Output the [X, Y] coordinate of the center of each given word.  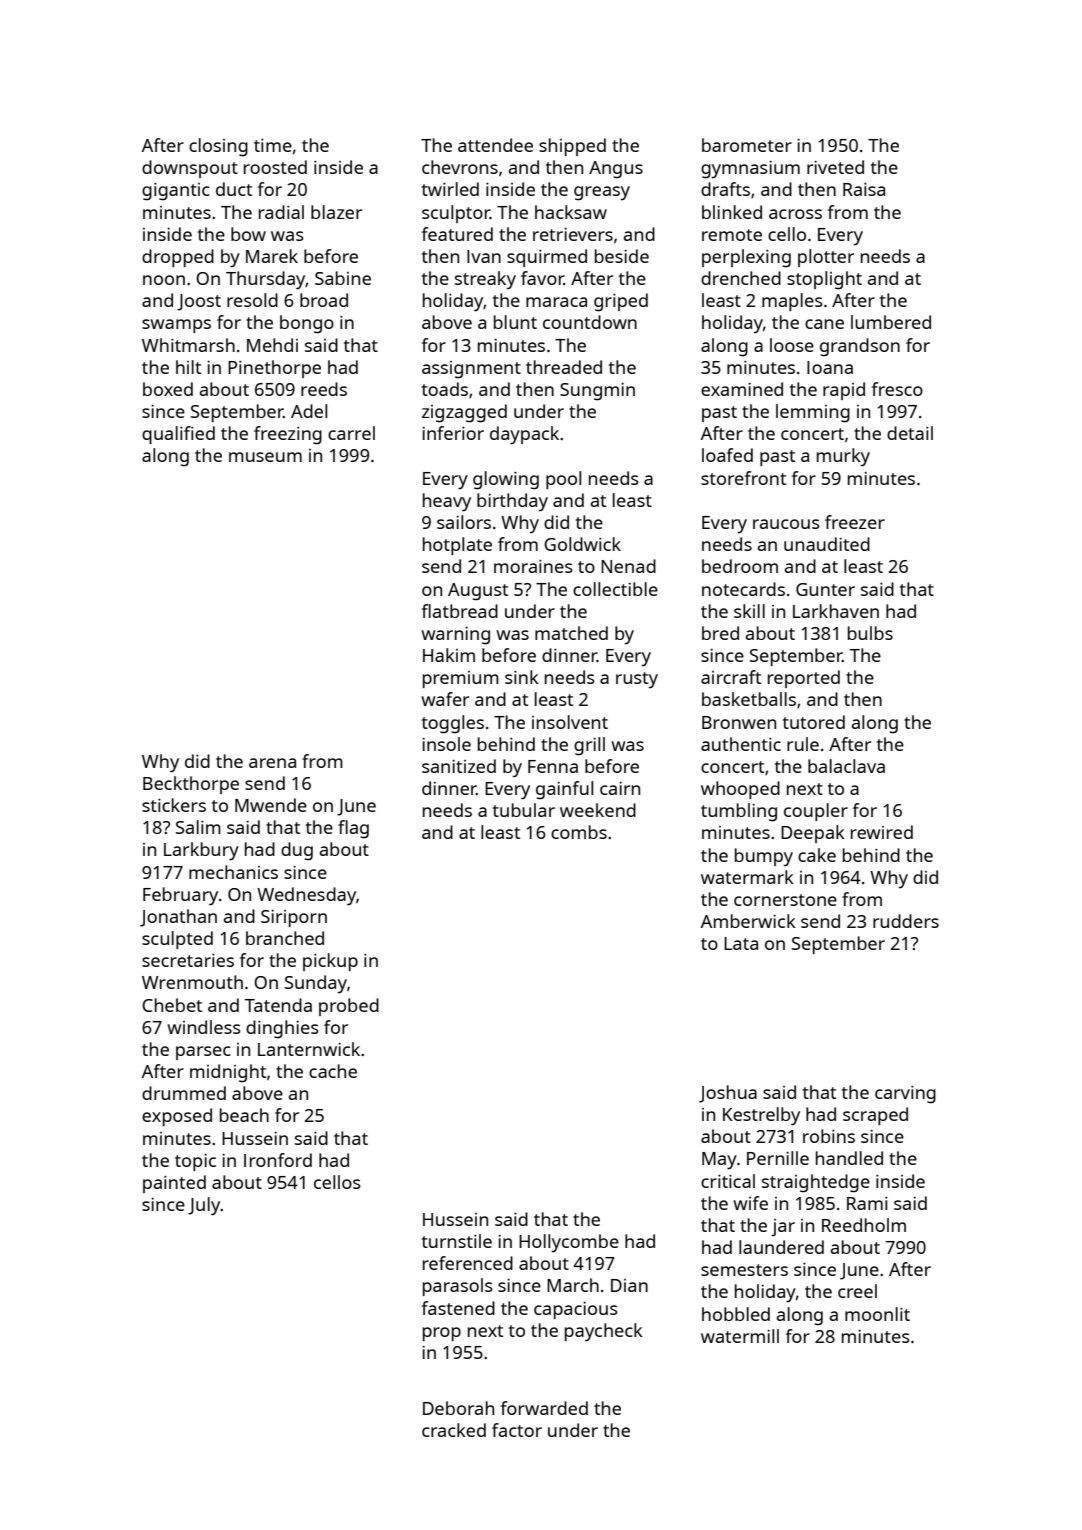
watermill [740, 1336]
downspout [190, 169]
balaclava [846, 766]
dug [297, 851]
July [204, 1206]
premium [461, 679]
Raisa [864, 189]
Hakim [449, 655]
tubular [524, 810]
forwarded [544, 1408]
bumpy [764, 857]
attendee [495, 145]
